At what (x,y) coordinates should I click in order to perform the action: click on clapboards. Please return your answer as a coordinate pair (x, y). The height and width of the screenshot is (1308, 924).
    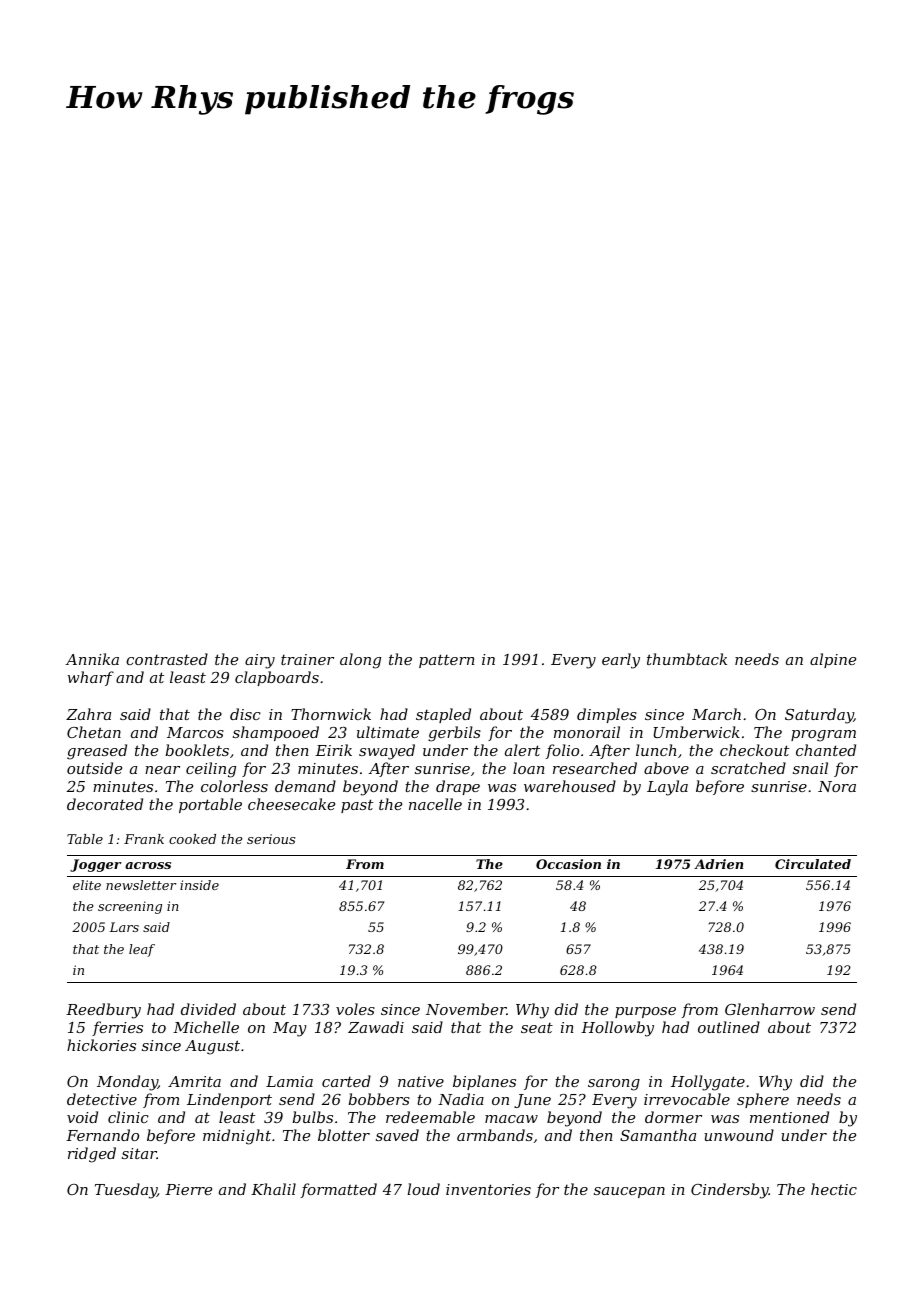
    Looking at the image, I should click on (277, 678).
